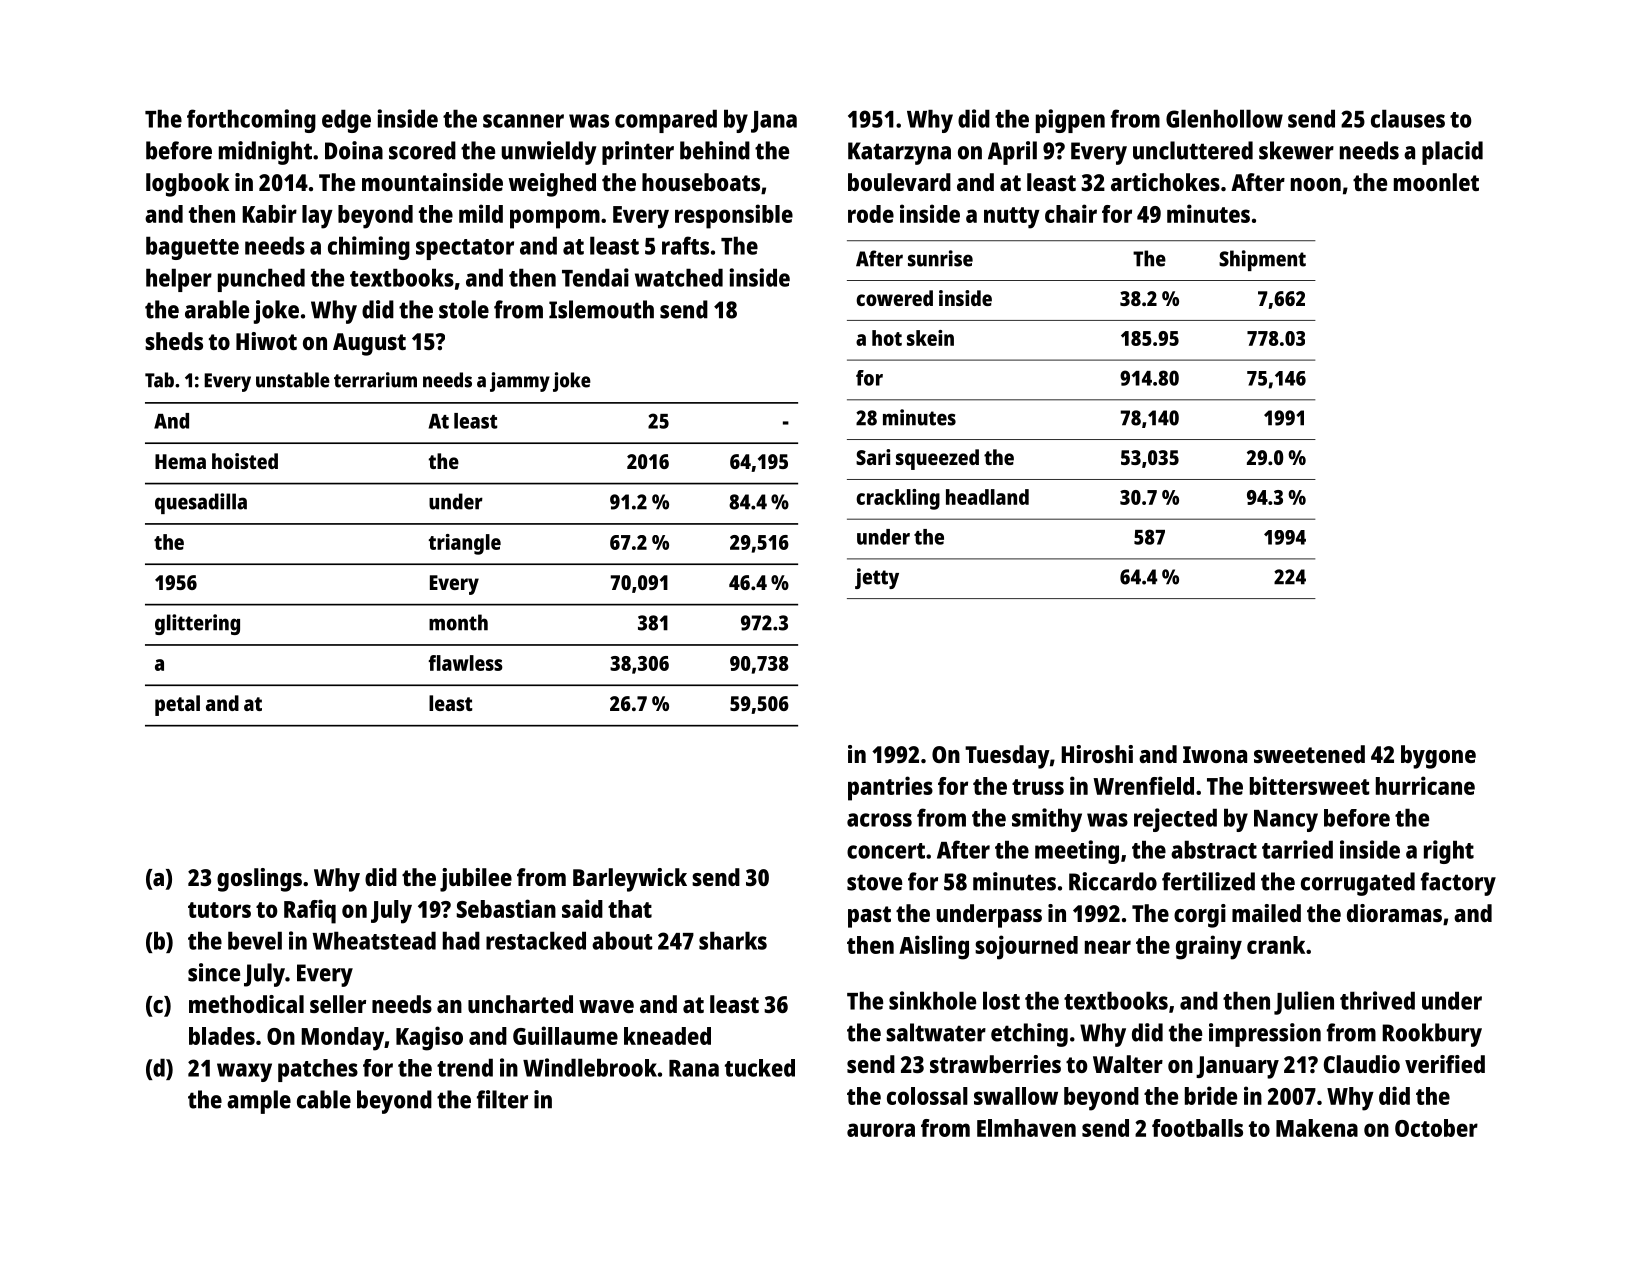 The height and width of the screenshot is (1271, 1645). I want to click on terrarium, so click(375, 380).
